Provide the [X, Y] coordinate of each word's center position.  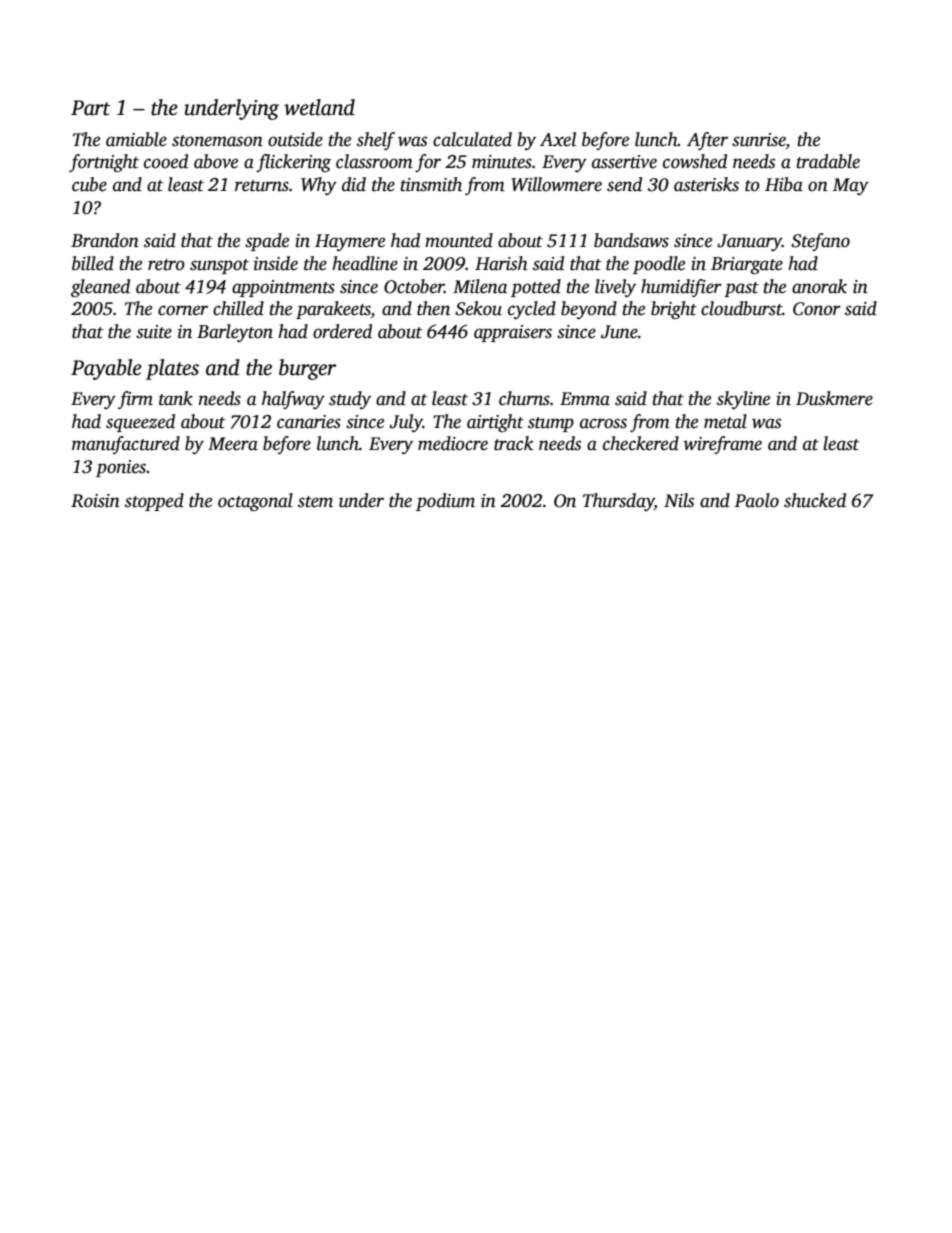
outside [295, 139]
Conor [817, 309]
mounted [459, 240]
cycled [532, 310]
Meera [233, 444]
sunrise [759, 140]
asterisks [706, 184]
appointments [283, 288]
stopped [154, 502]
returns [262, 186]
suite [154, 332]
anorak [819, 286]
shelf [376, 141]
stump [551, 424]
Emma [585, 399]
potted [536, 288]
